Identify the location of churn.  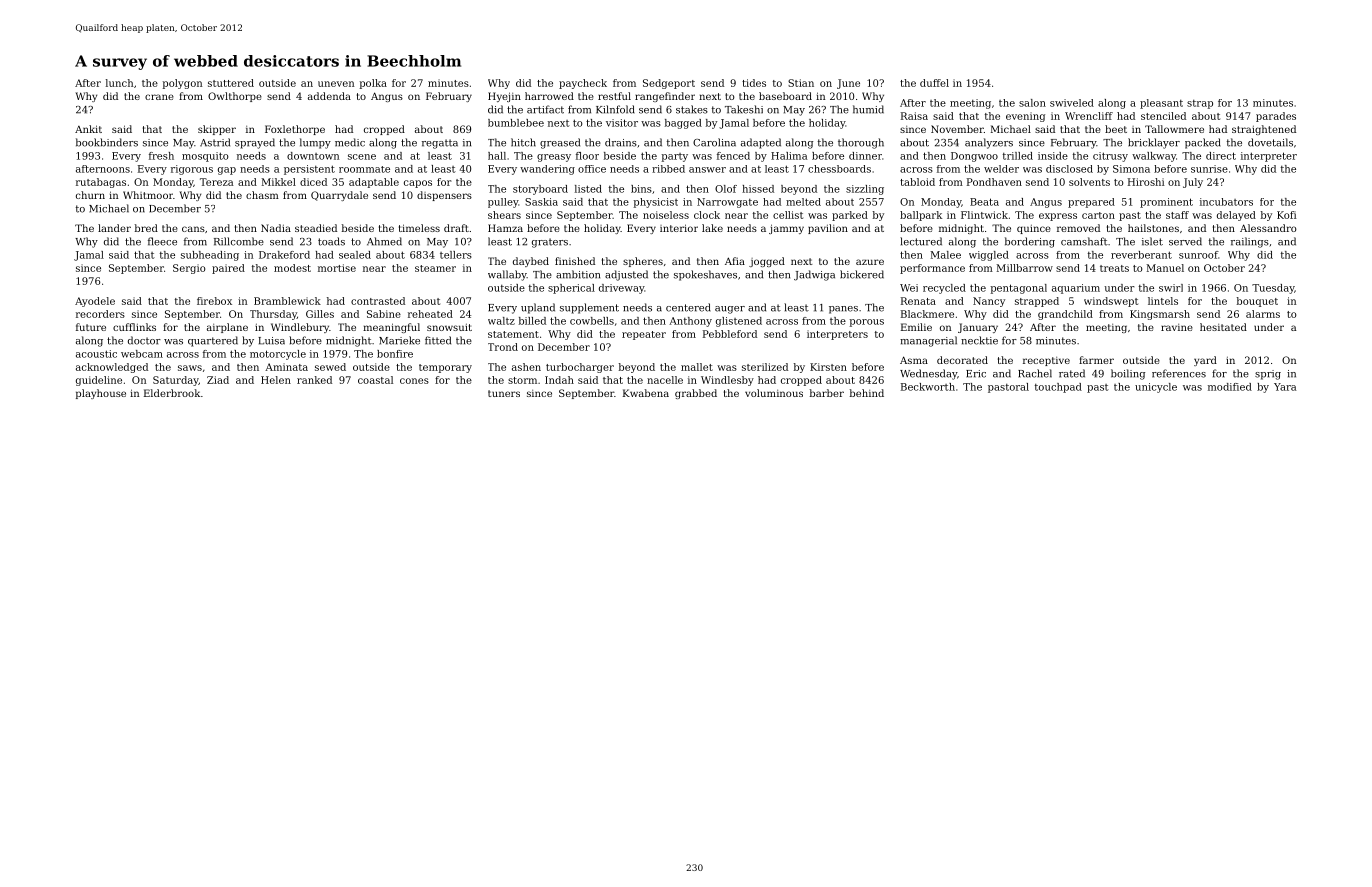
(90, 195).
